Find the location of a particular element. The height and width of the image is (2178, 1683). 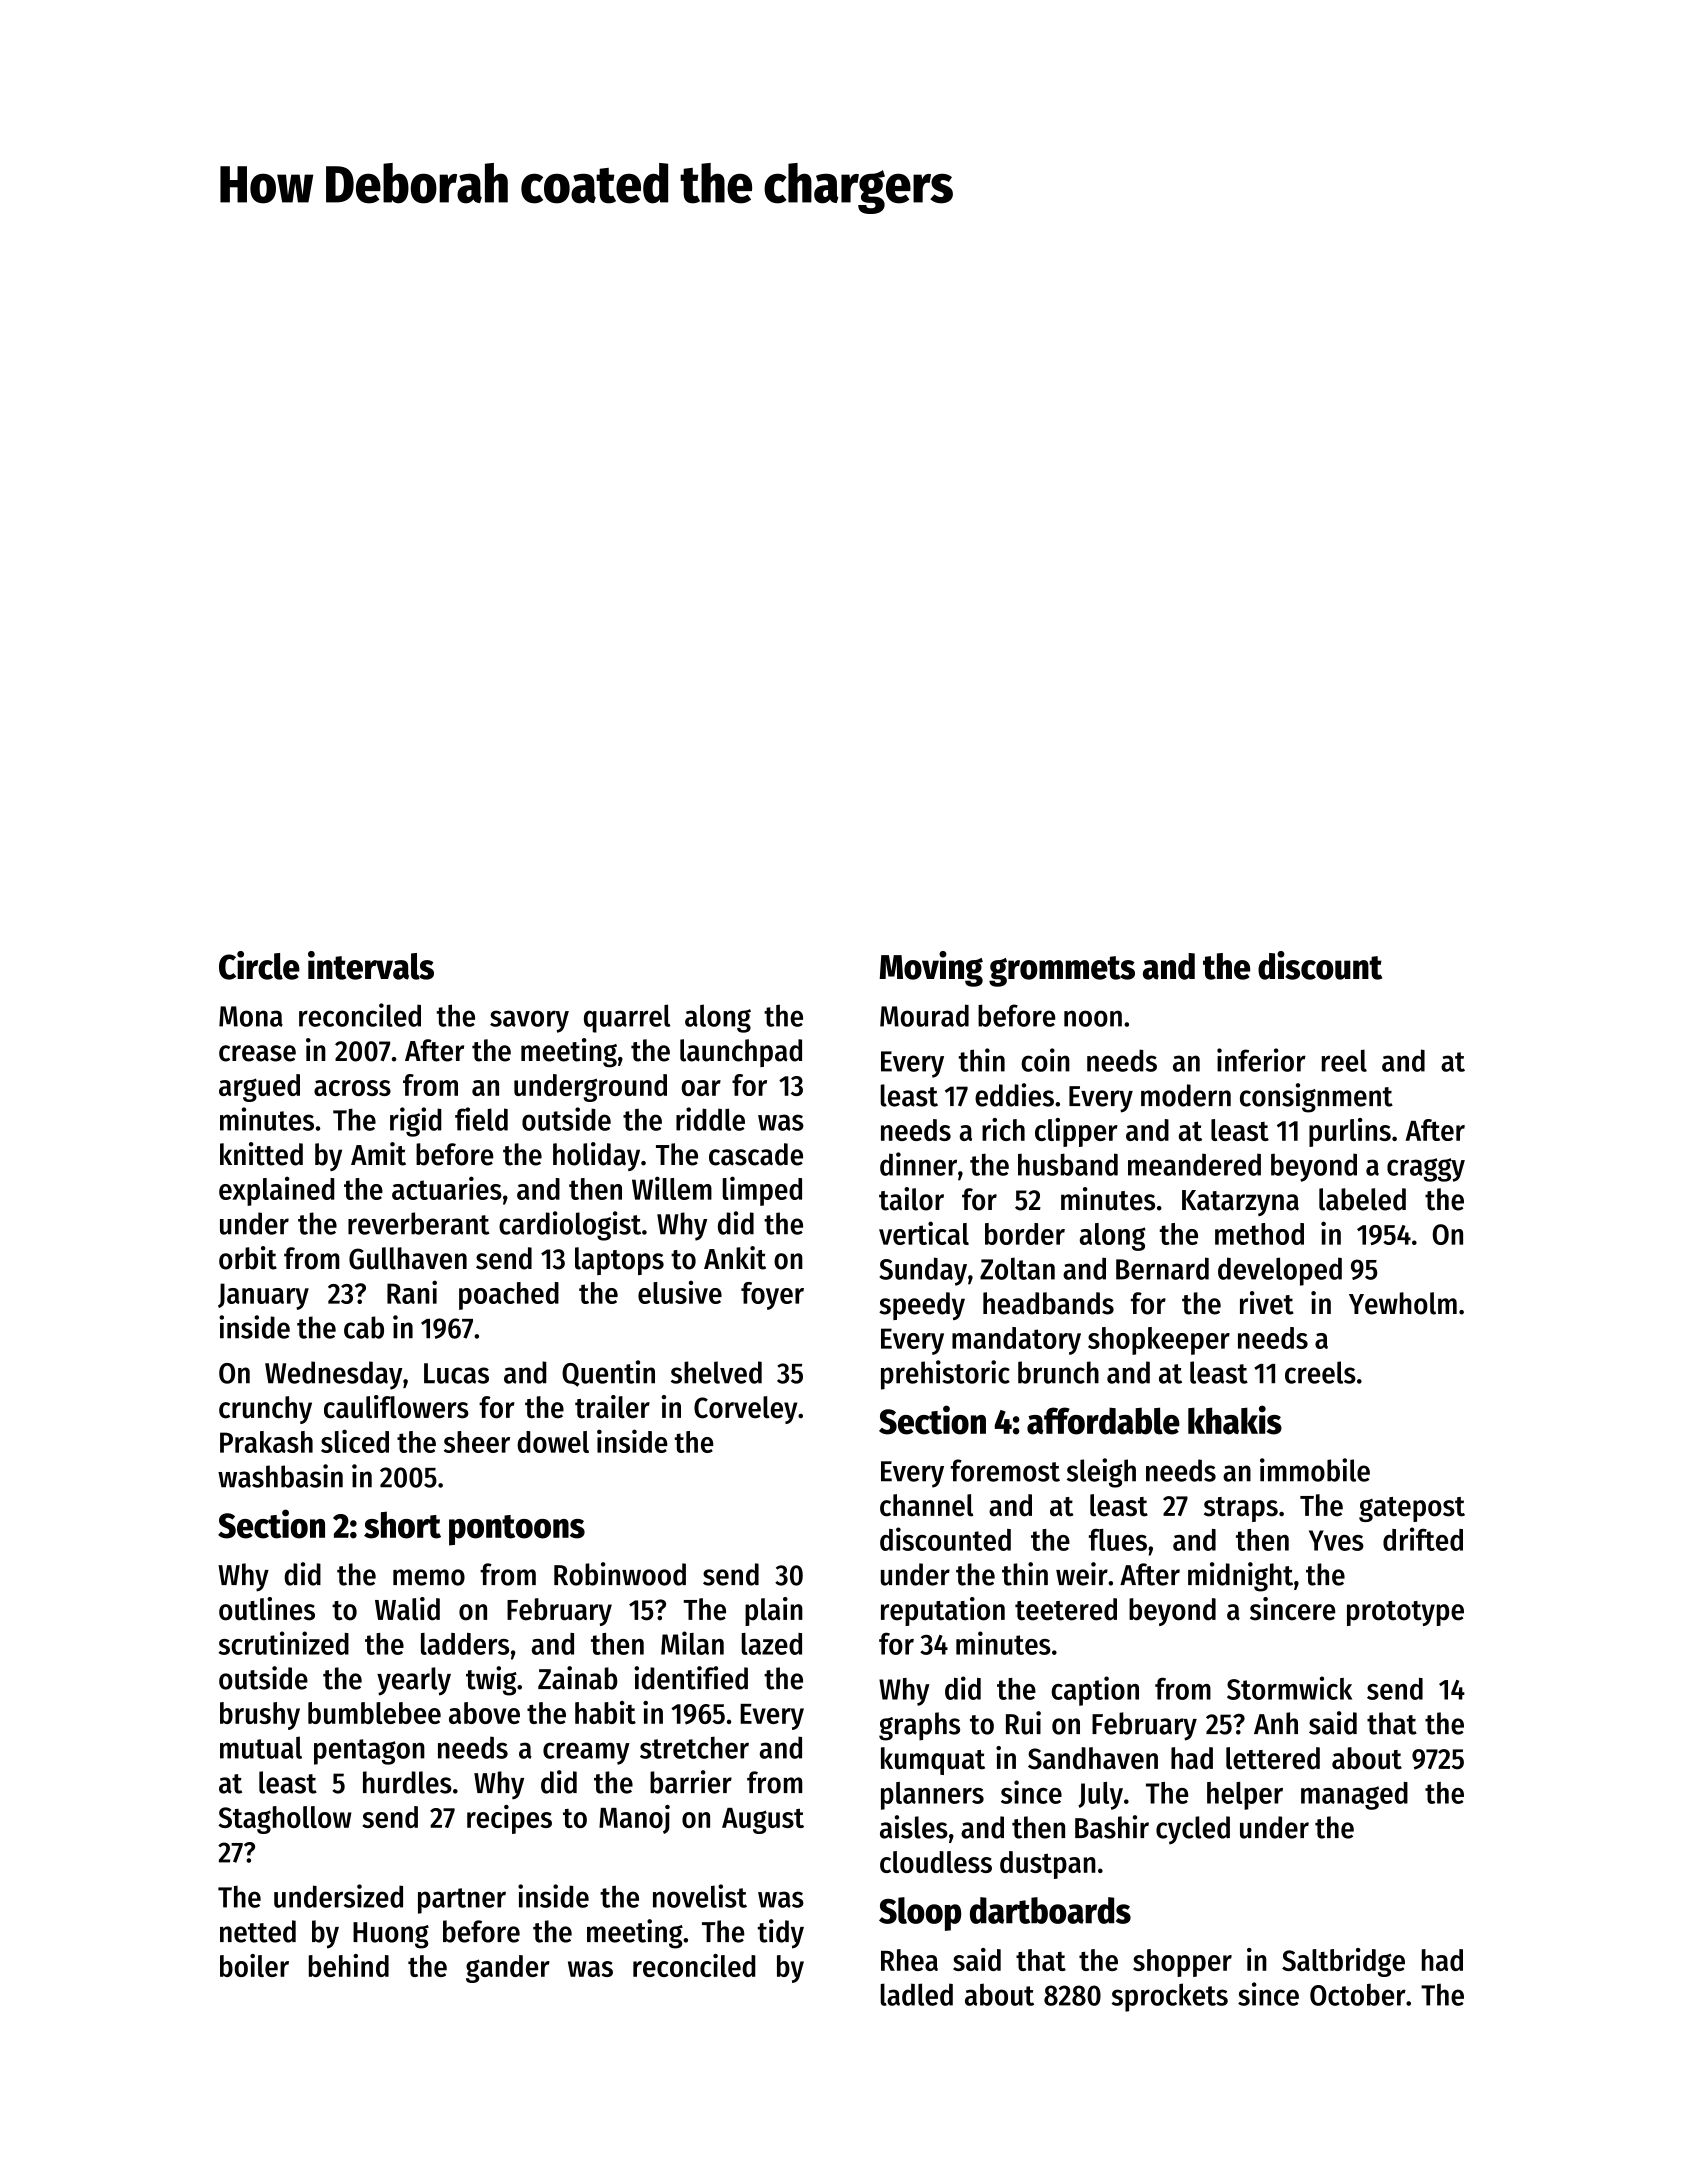

Walid is located at coordinates (407, 1609).
